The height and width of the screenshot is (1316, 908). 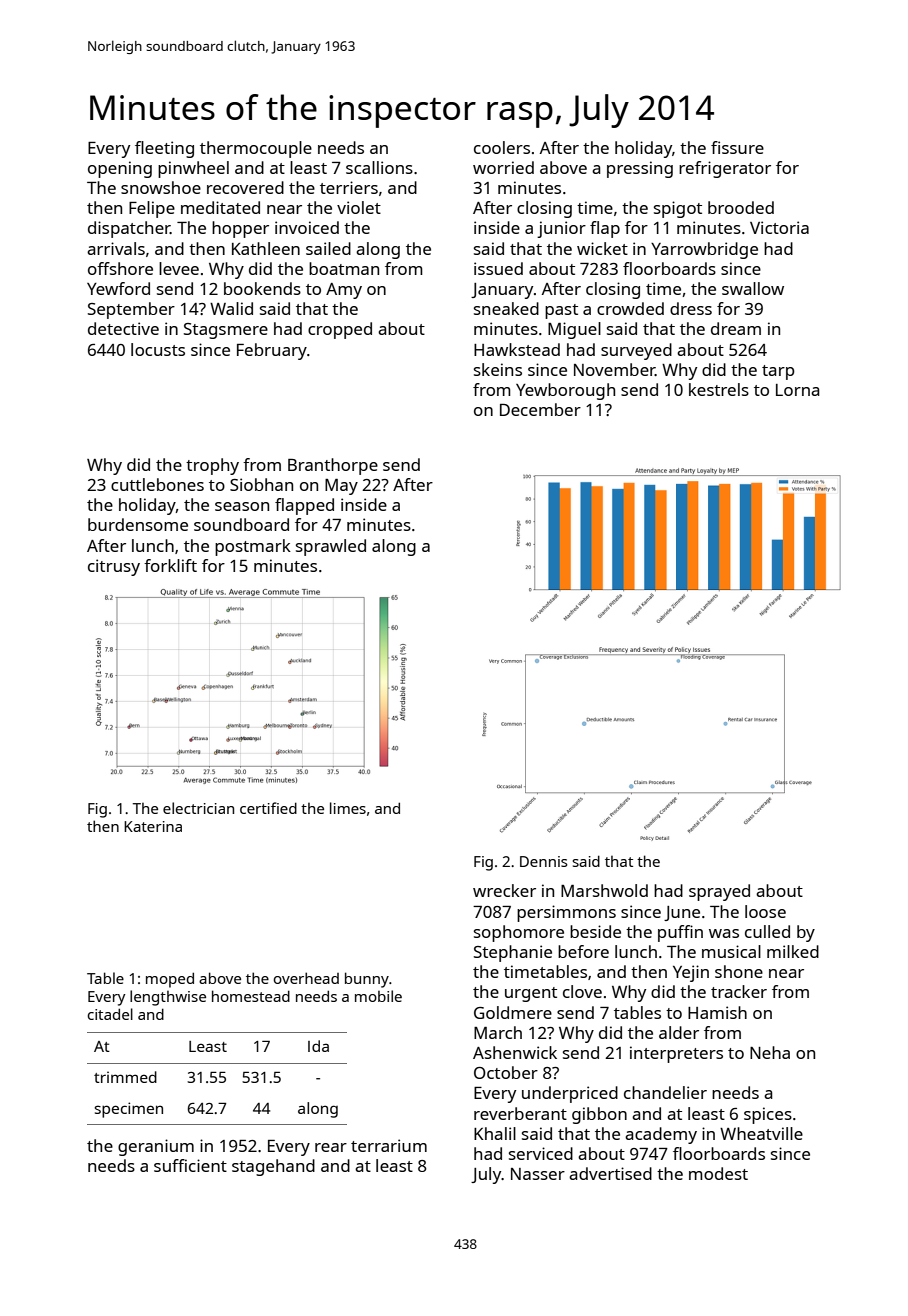 What do you see at coordinates (502, 147) in the screenshot?
I see `coolers` at bounding box center [502, 147].
